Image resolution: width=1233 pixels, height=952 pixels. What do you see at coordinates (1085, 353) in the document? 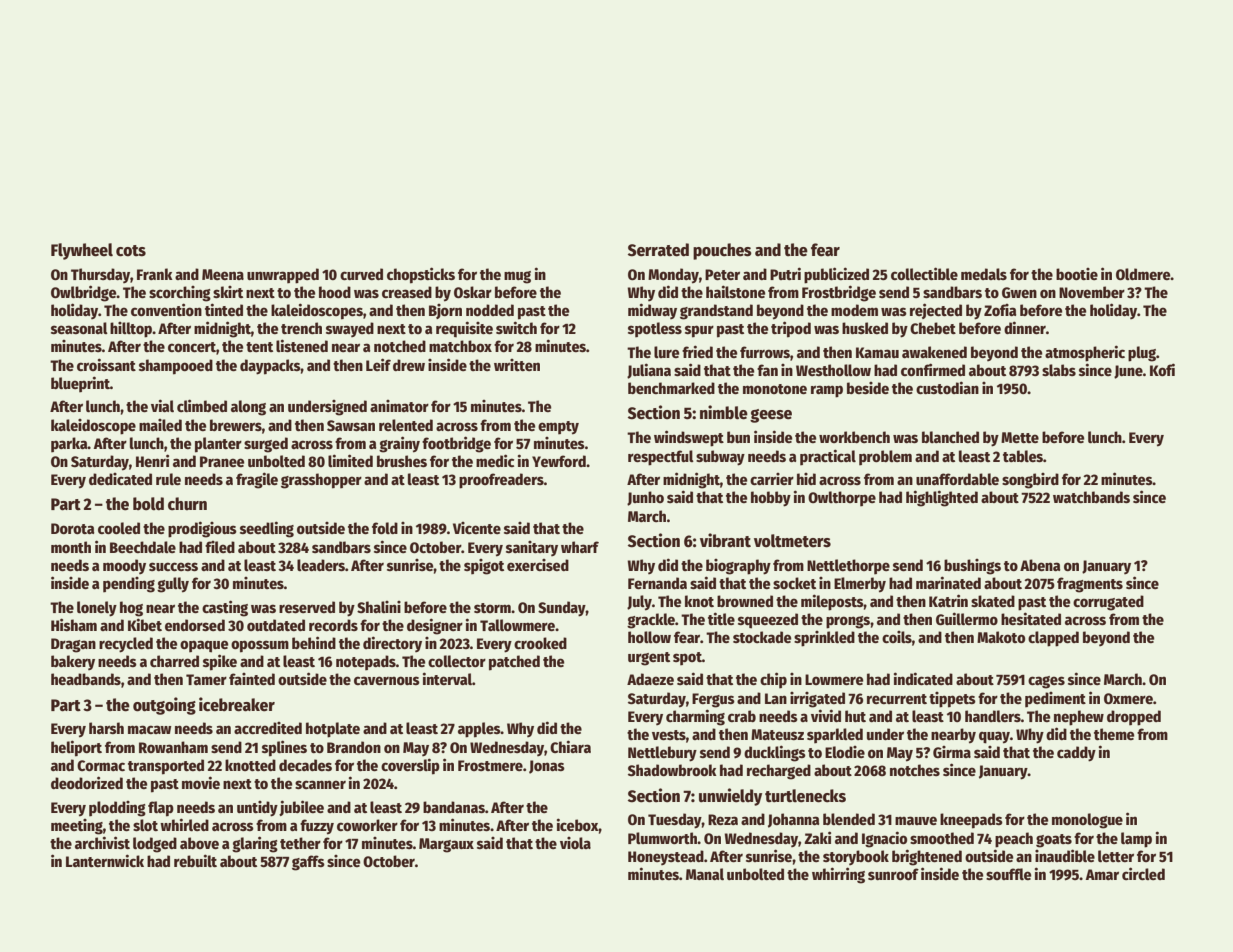
I see `atmospheric` at bounding box center [1085, 353].
